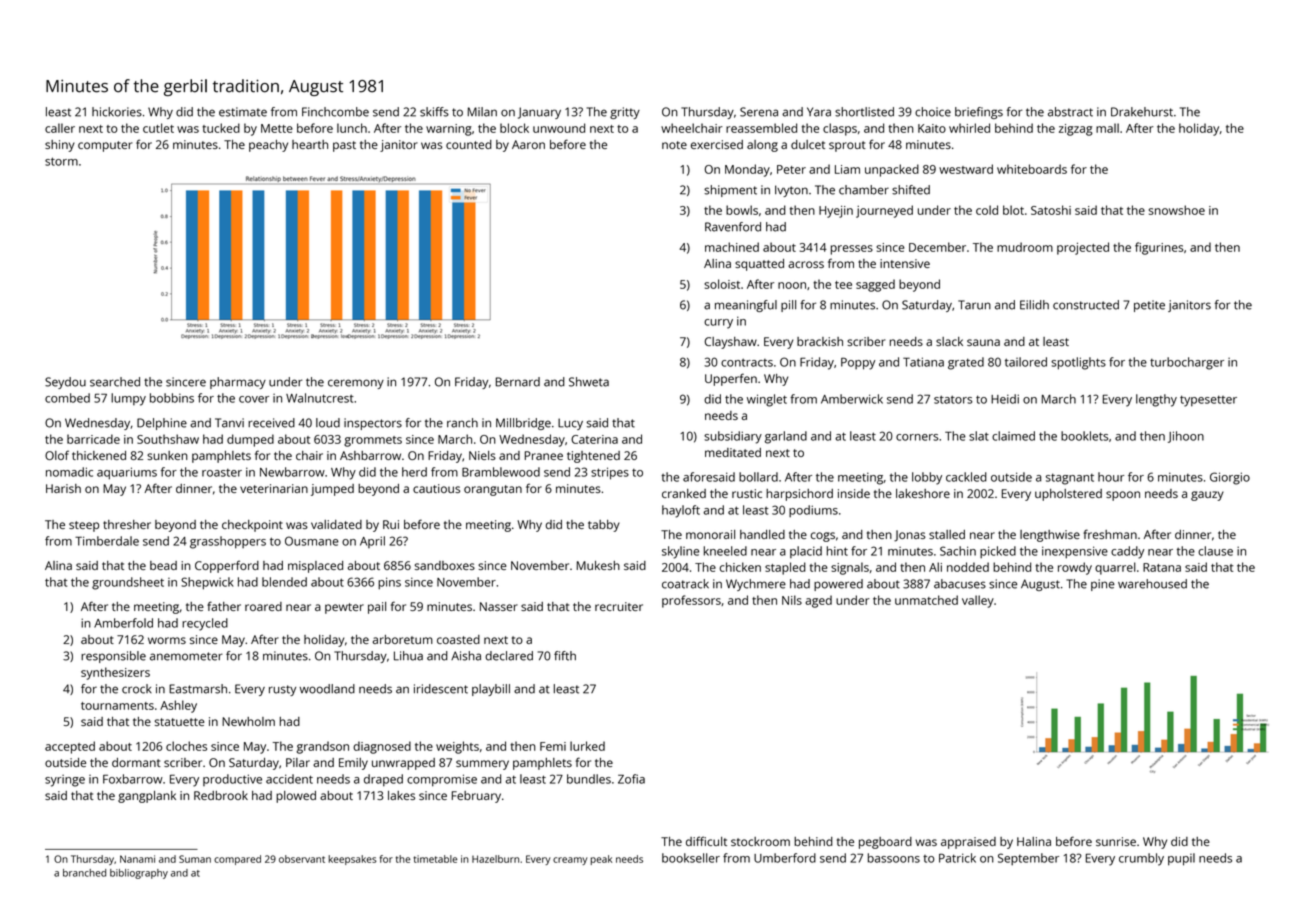  I want to click on storm, so click(61, 161).
